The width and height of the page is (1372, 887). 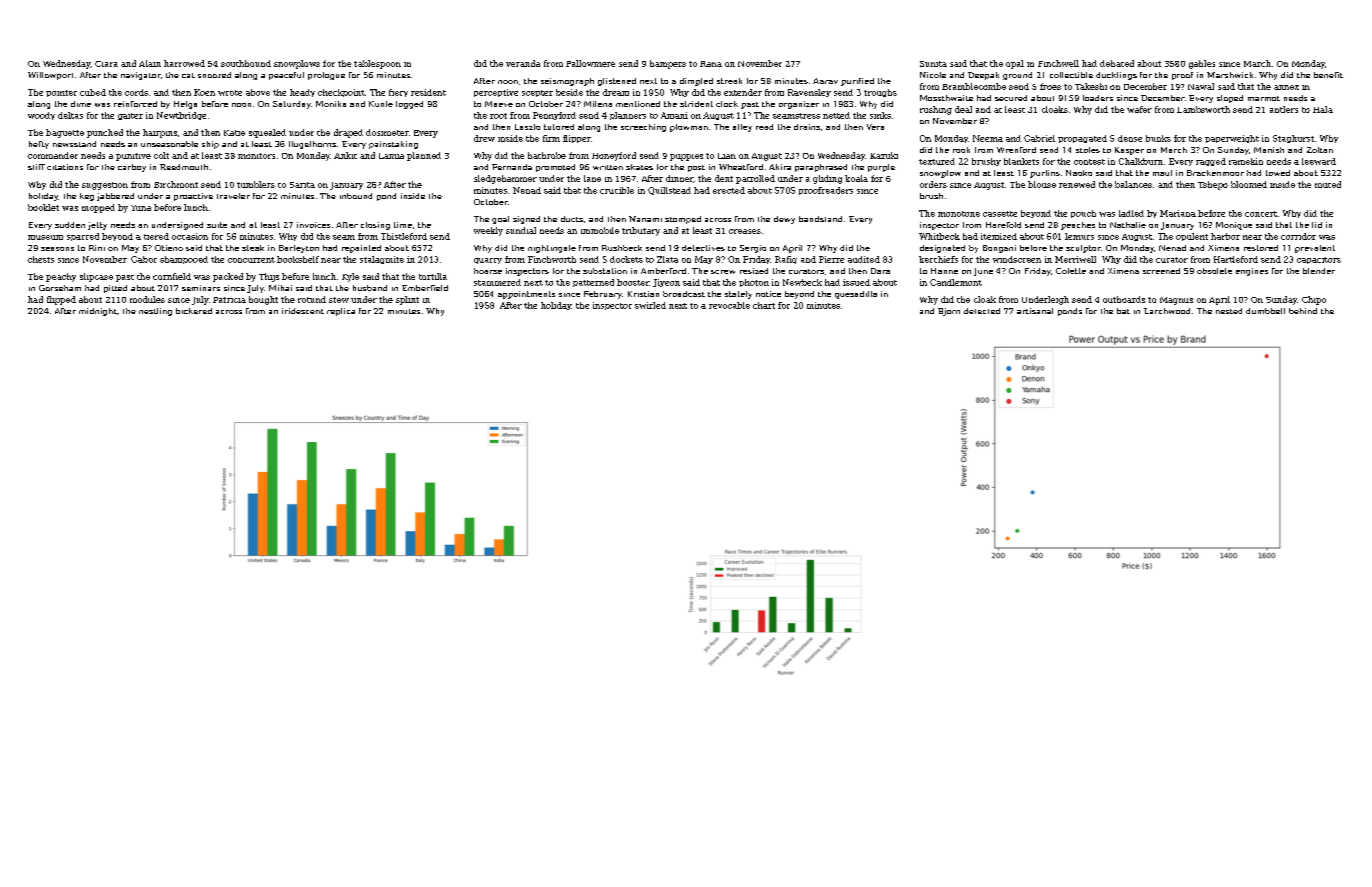 I want to click on revocable, so click(x=729, y=305).
